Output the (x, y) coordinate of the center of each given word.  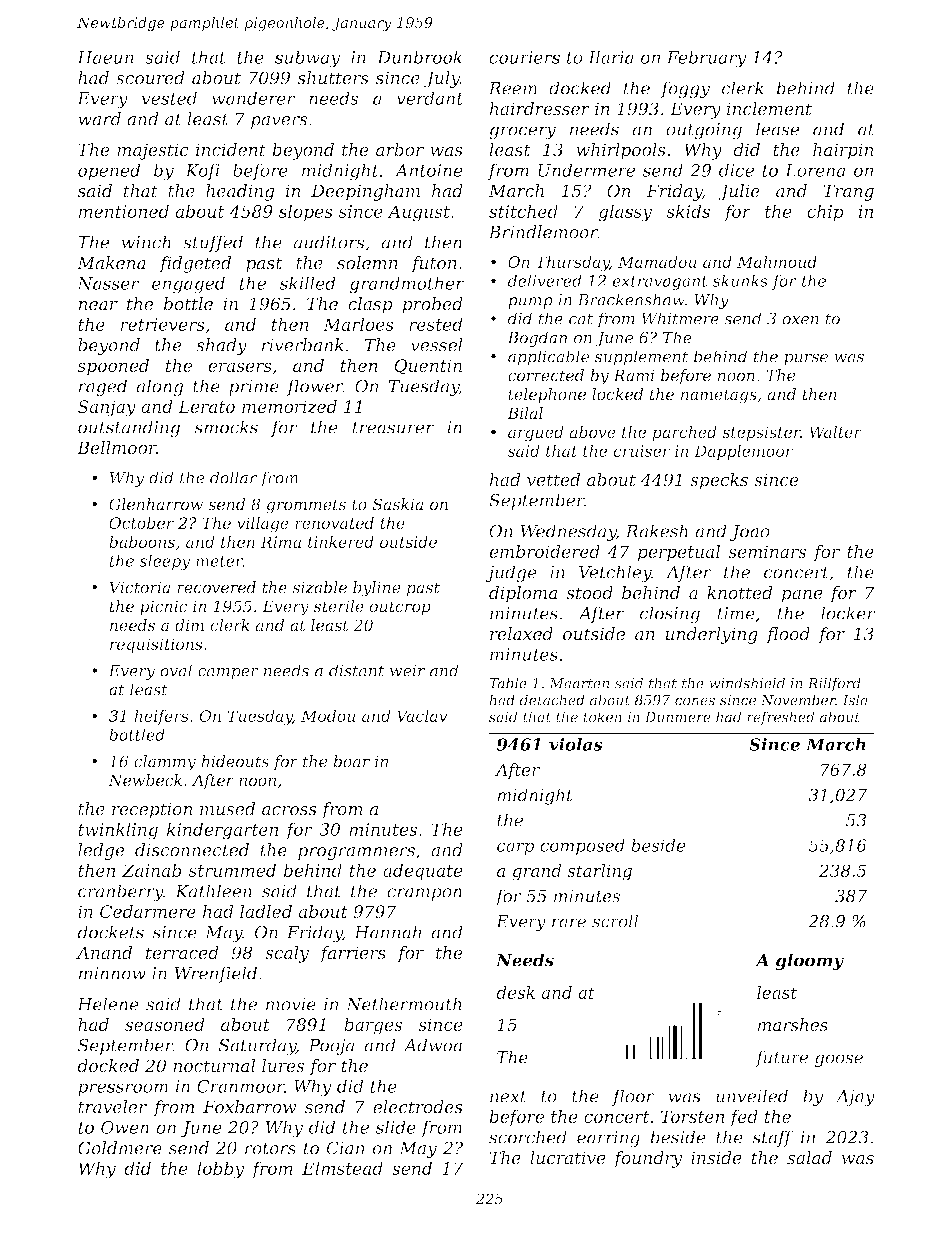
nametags (719, 396)
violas (576, 744)
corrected (546, 375)
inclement (769, 108)
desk (515, 992)
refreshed (781, 718)
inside (716, 1157)
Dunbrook (419, 57)
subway (307, 59)
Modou (328, 716)
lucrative (568, 1157)
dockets (111, 932)
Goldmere (120, 1148)
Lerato (206, 406)
